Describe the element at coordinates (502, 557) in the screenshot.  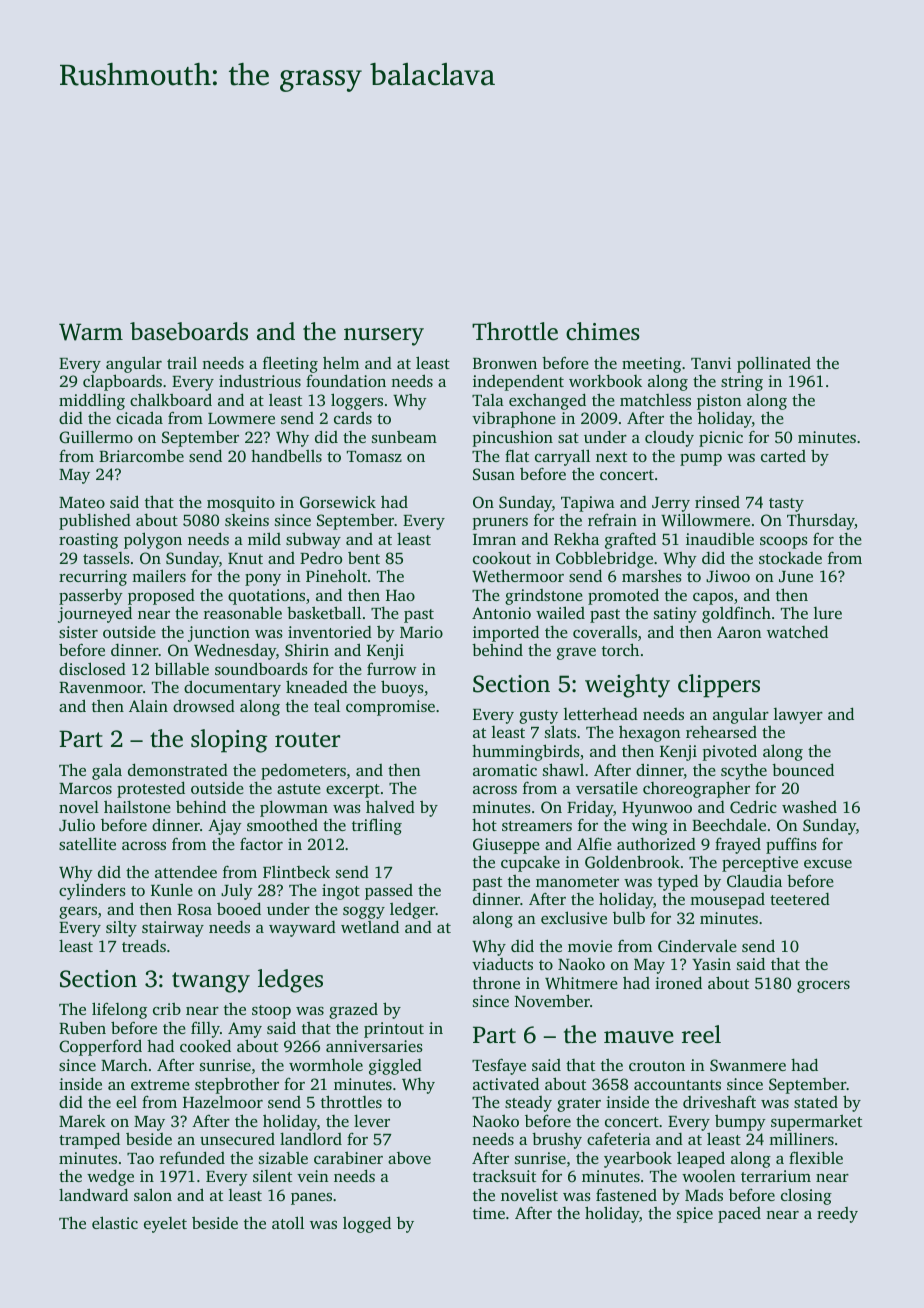
I see `cookout` at that location.
